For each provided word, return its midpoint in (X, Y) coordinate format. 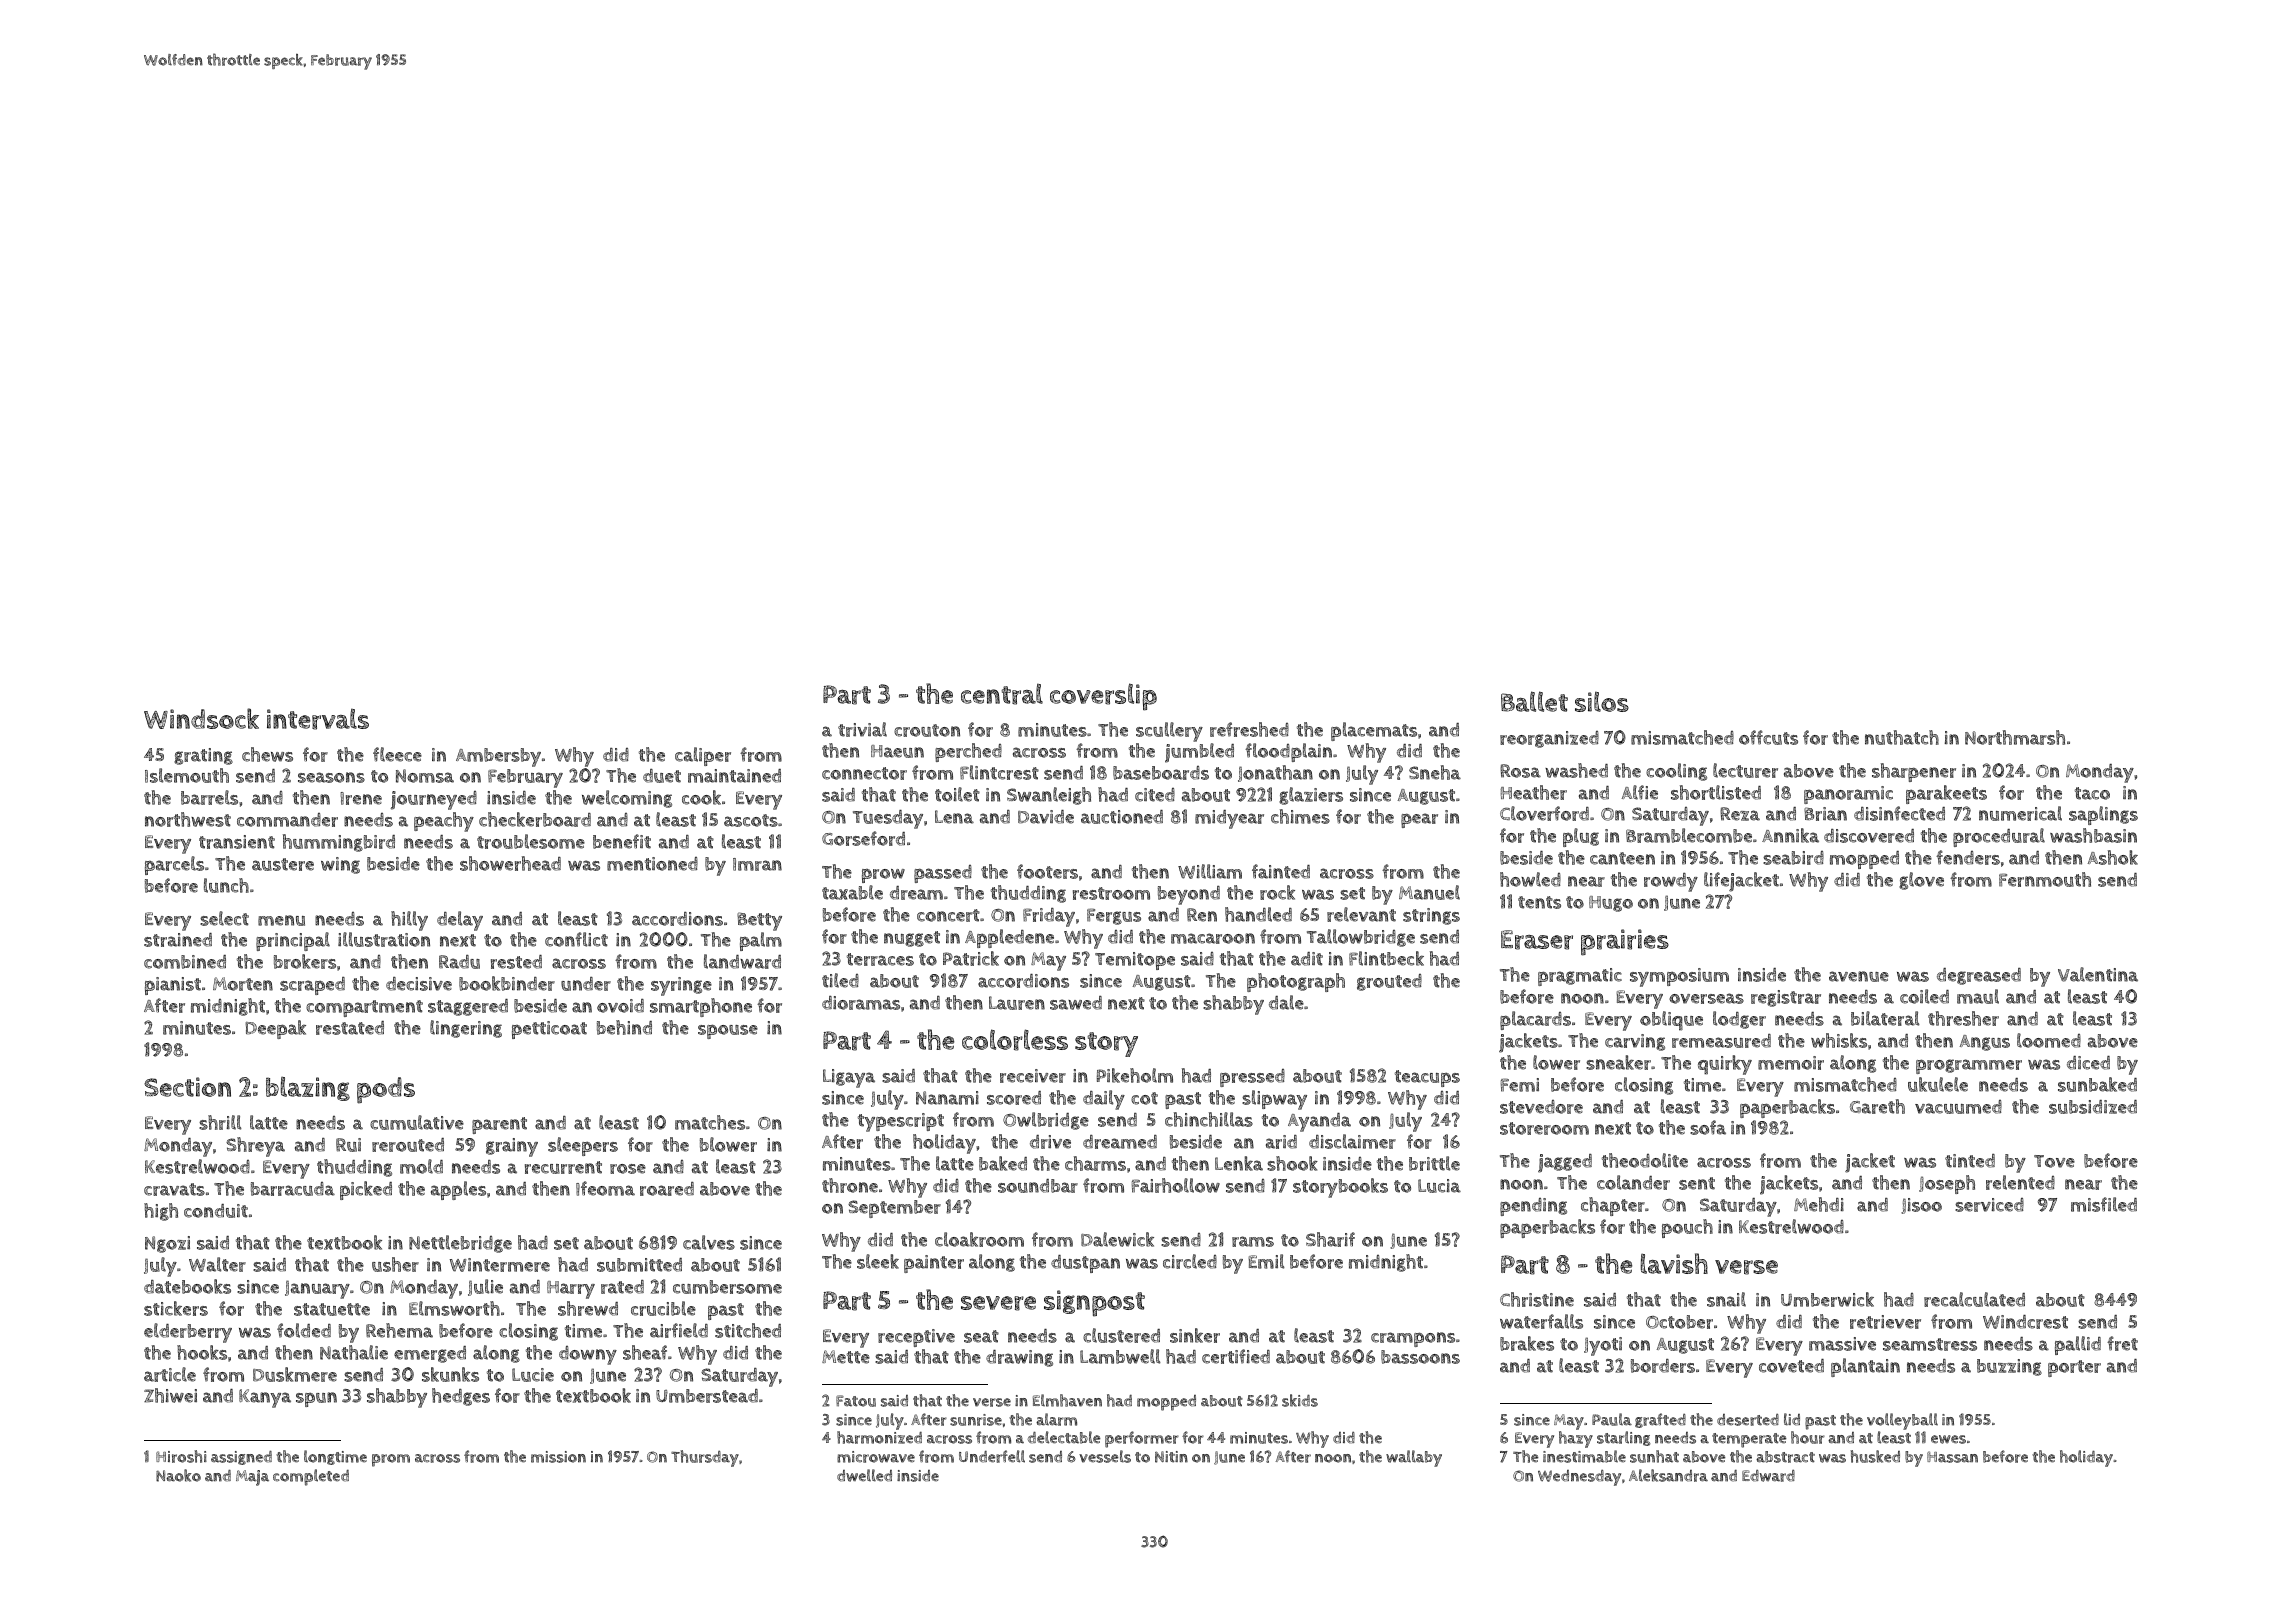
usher (395, 1264)
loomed (2049, 1040)
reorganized (1549, 739)
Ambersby (498, 757)
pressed (1252, 1078)
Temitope (1135, 961)
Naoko (178, 1475)
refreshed (1249, 729)
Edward (1768, 1476)
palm (761, 941)
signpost (1094, 1303)
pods (386, 1090)
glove (1921, 881)
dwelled (864, 1475)
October (1679, 1322)
